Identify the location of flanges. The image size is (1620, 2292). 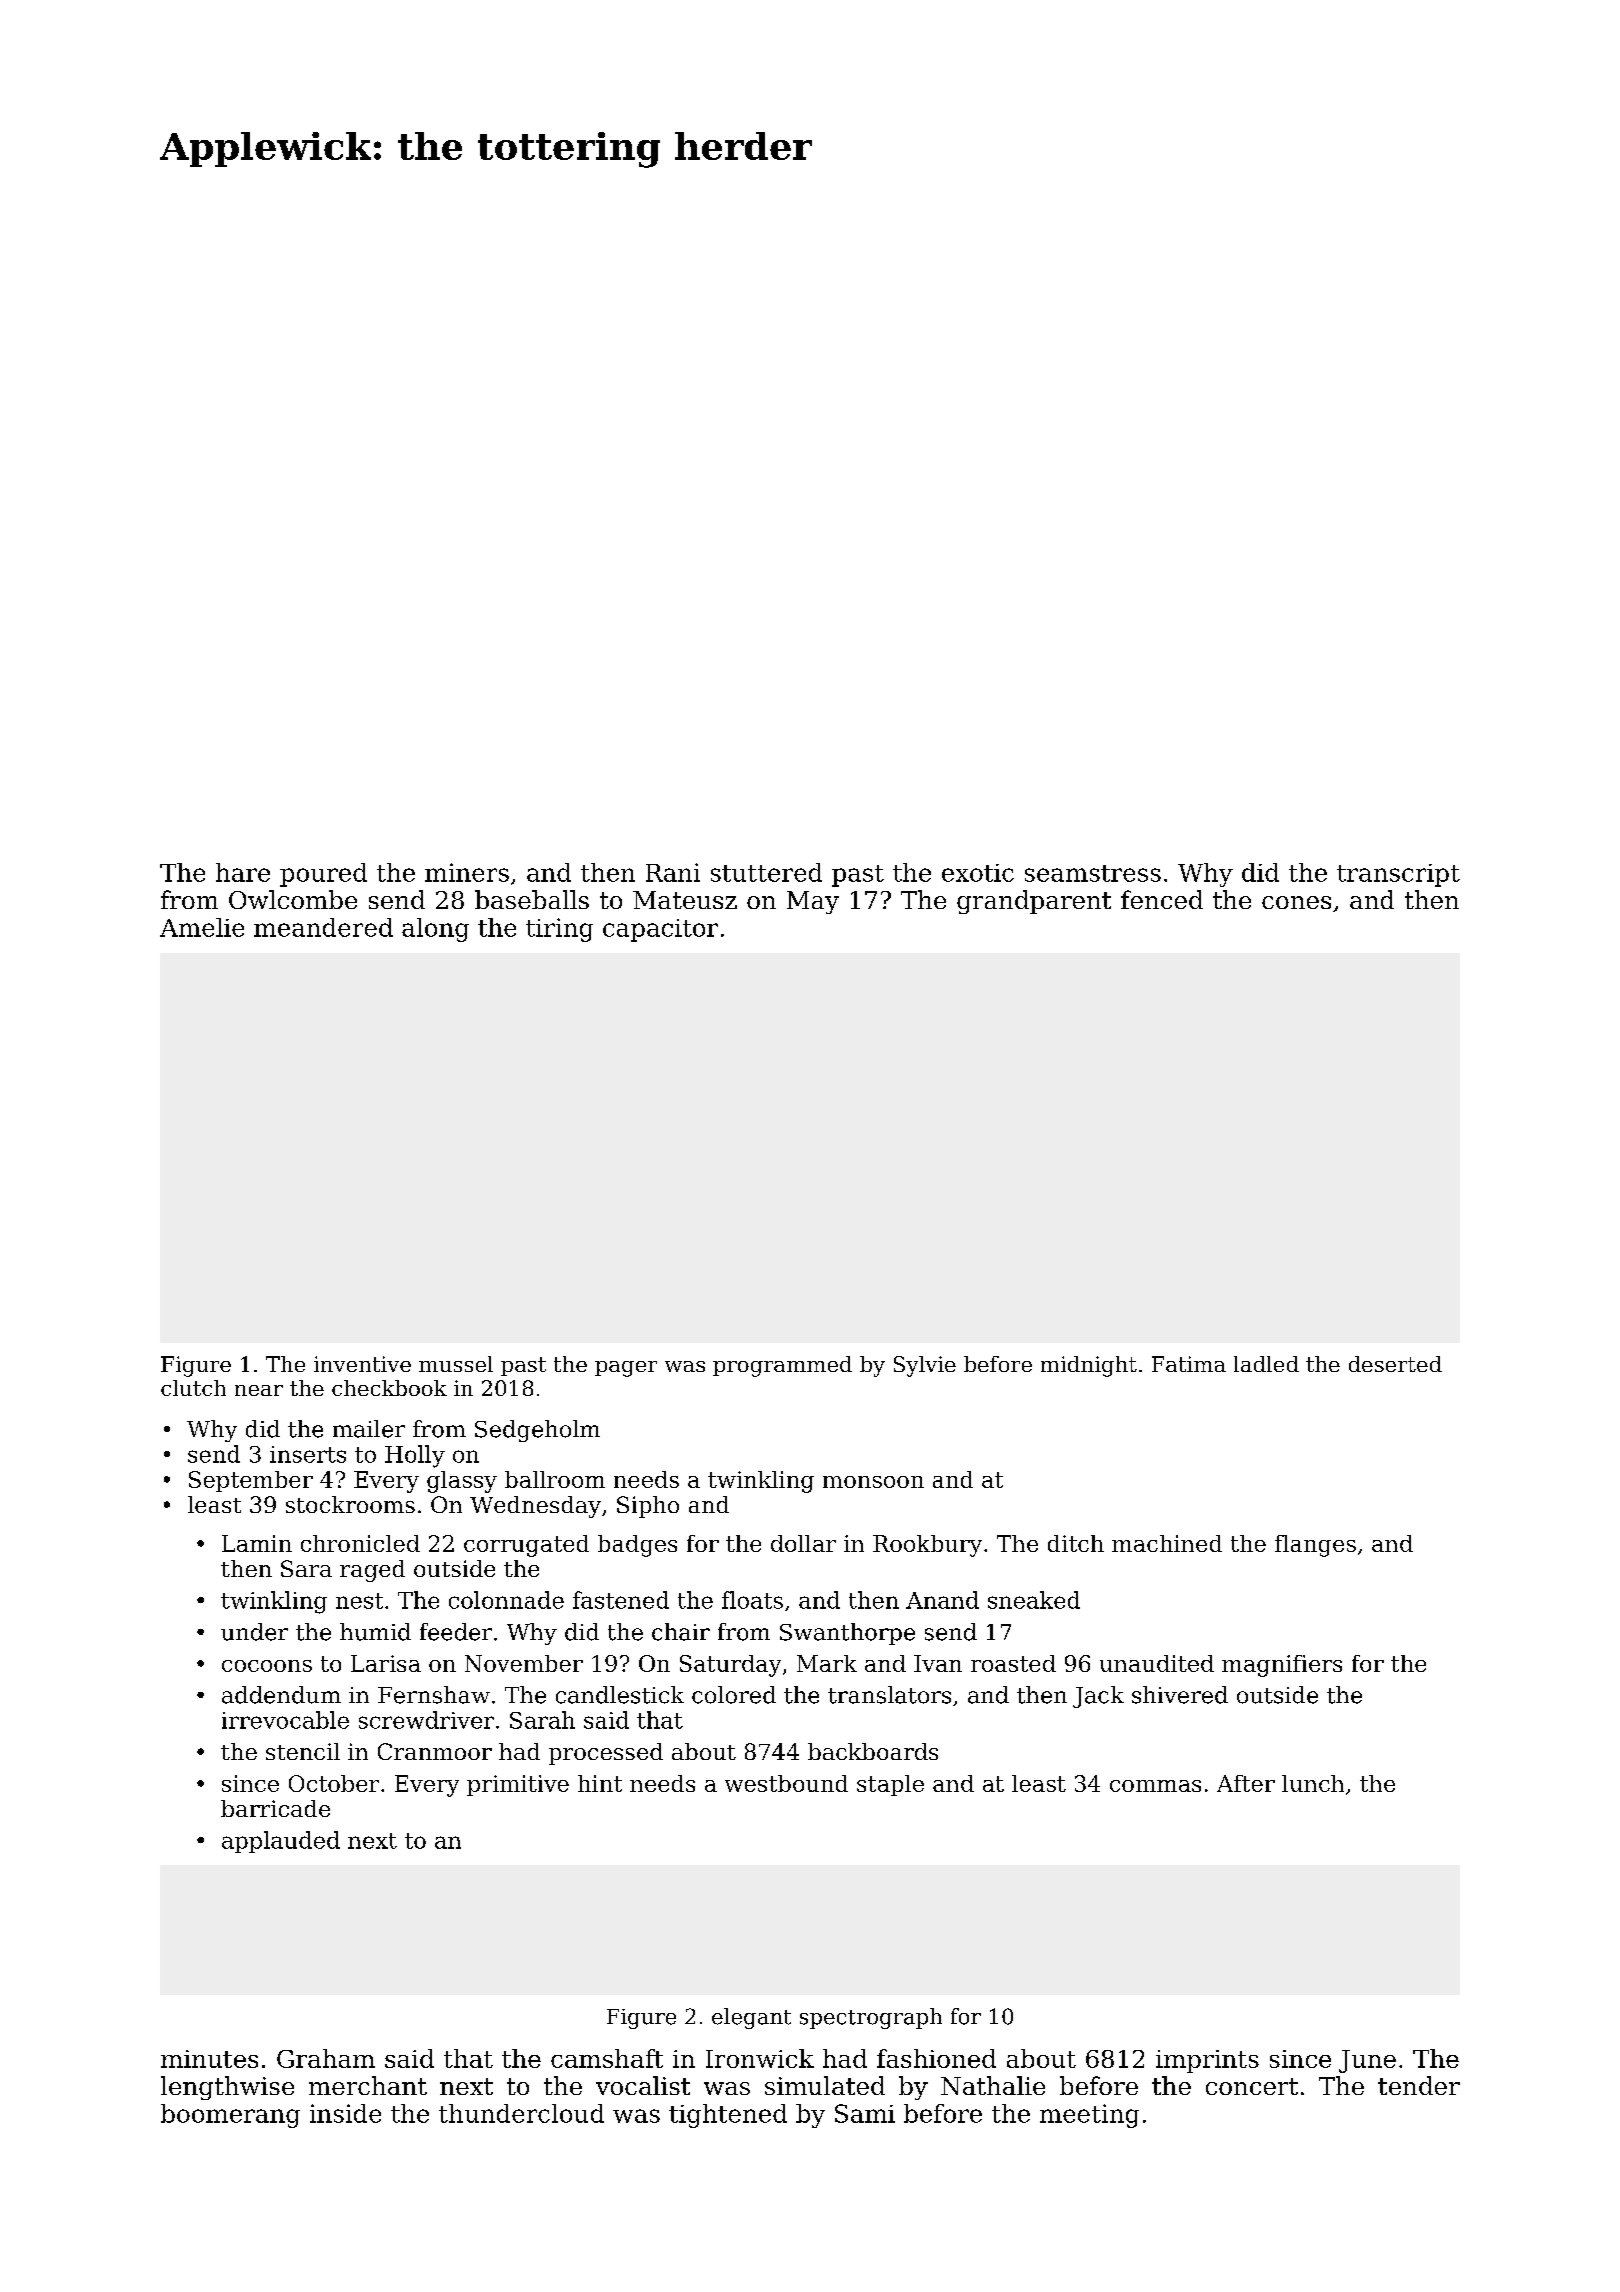
(1315, 1546).
